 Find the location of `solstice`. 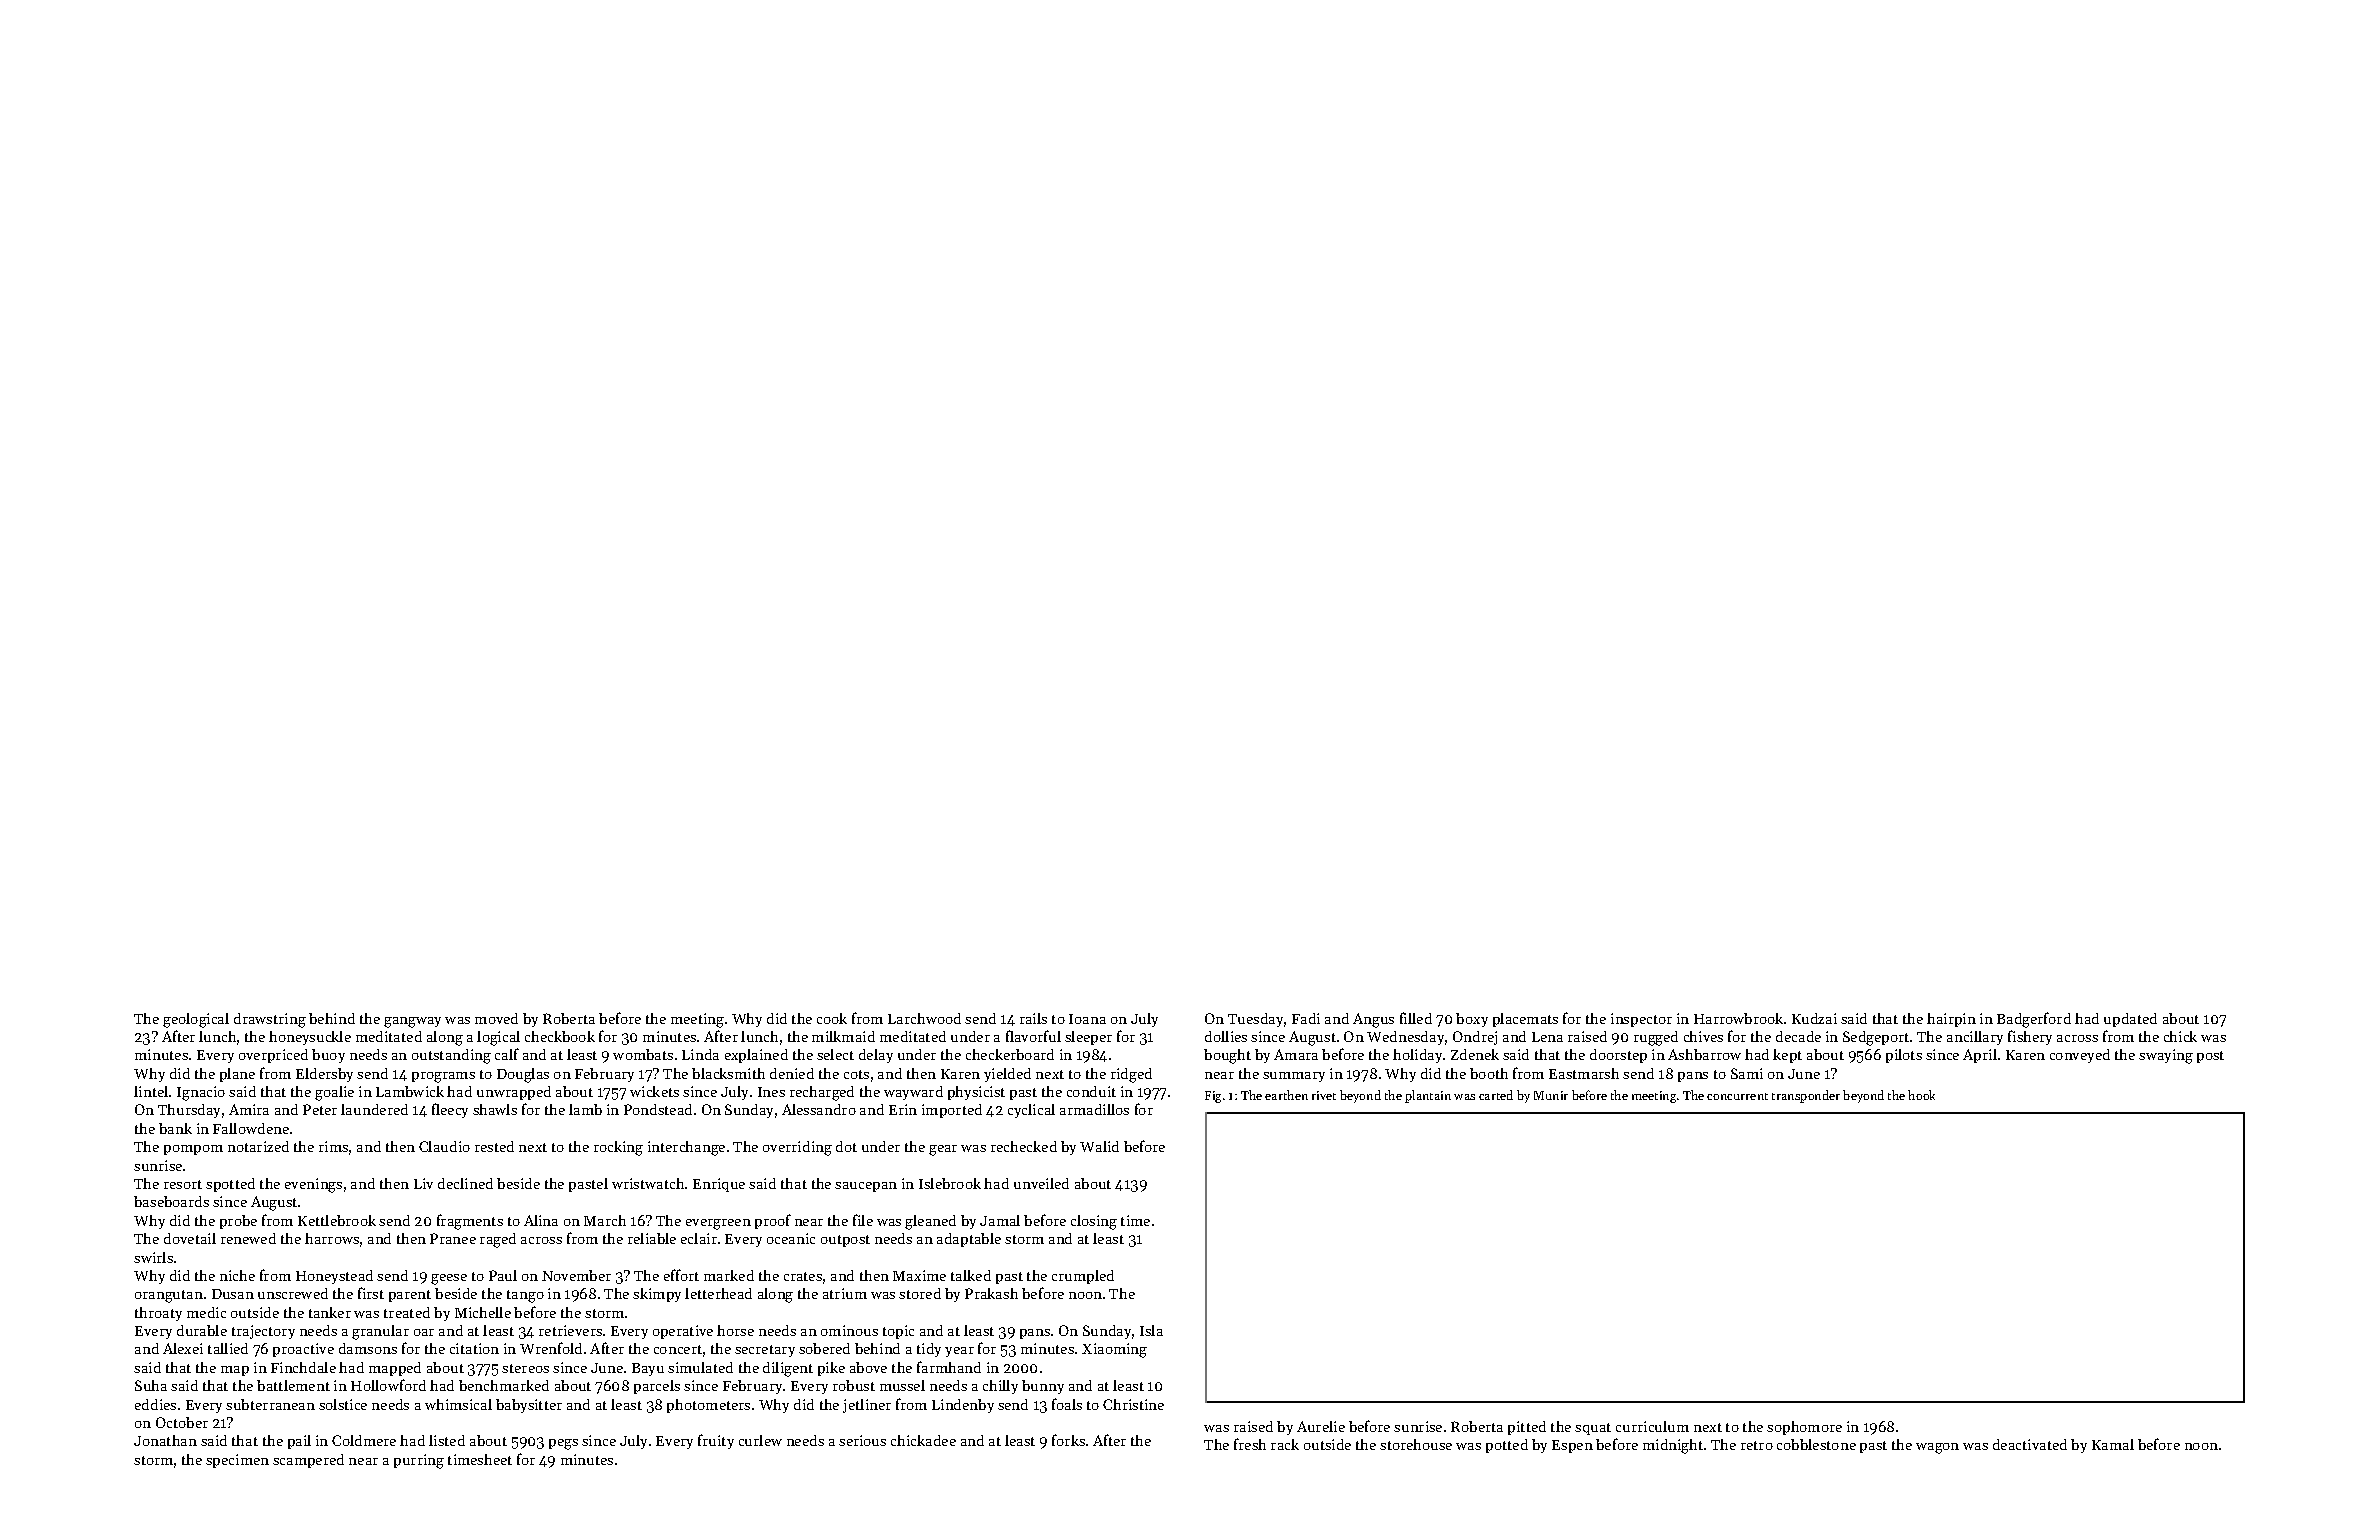

solstice is located at coordinates (343, 1404).
